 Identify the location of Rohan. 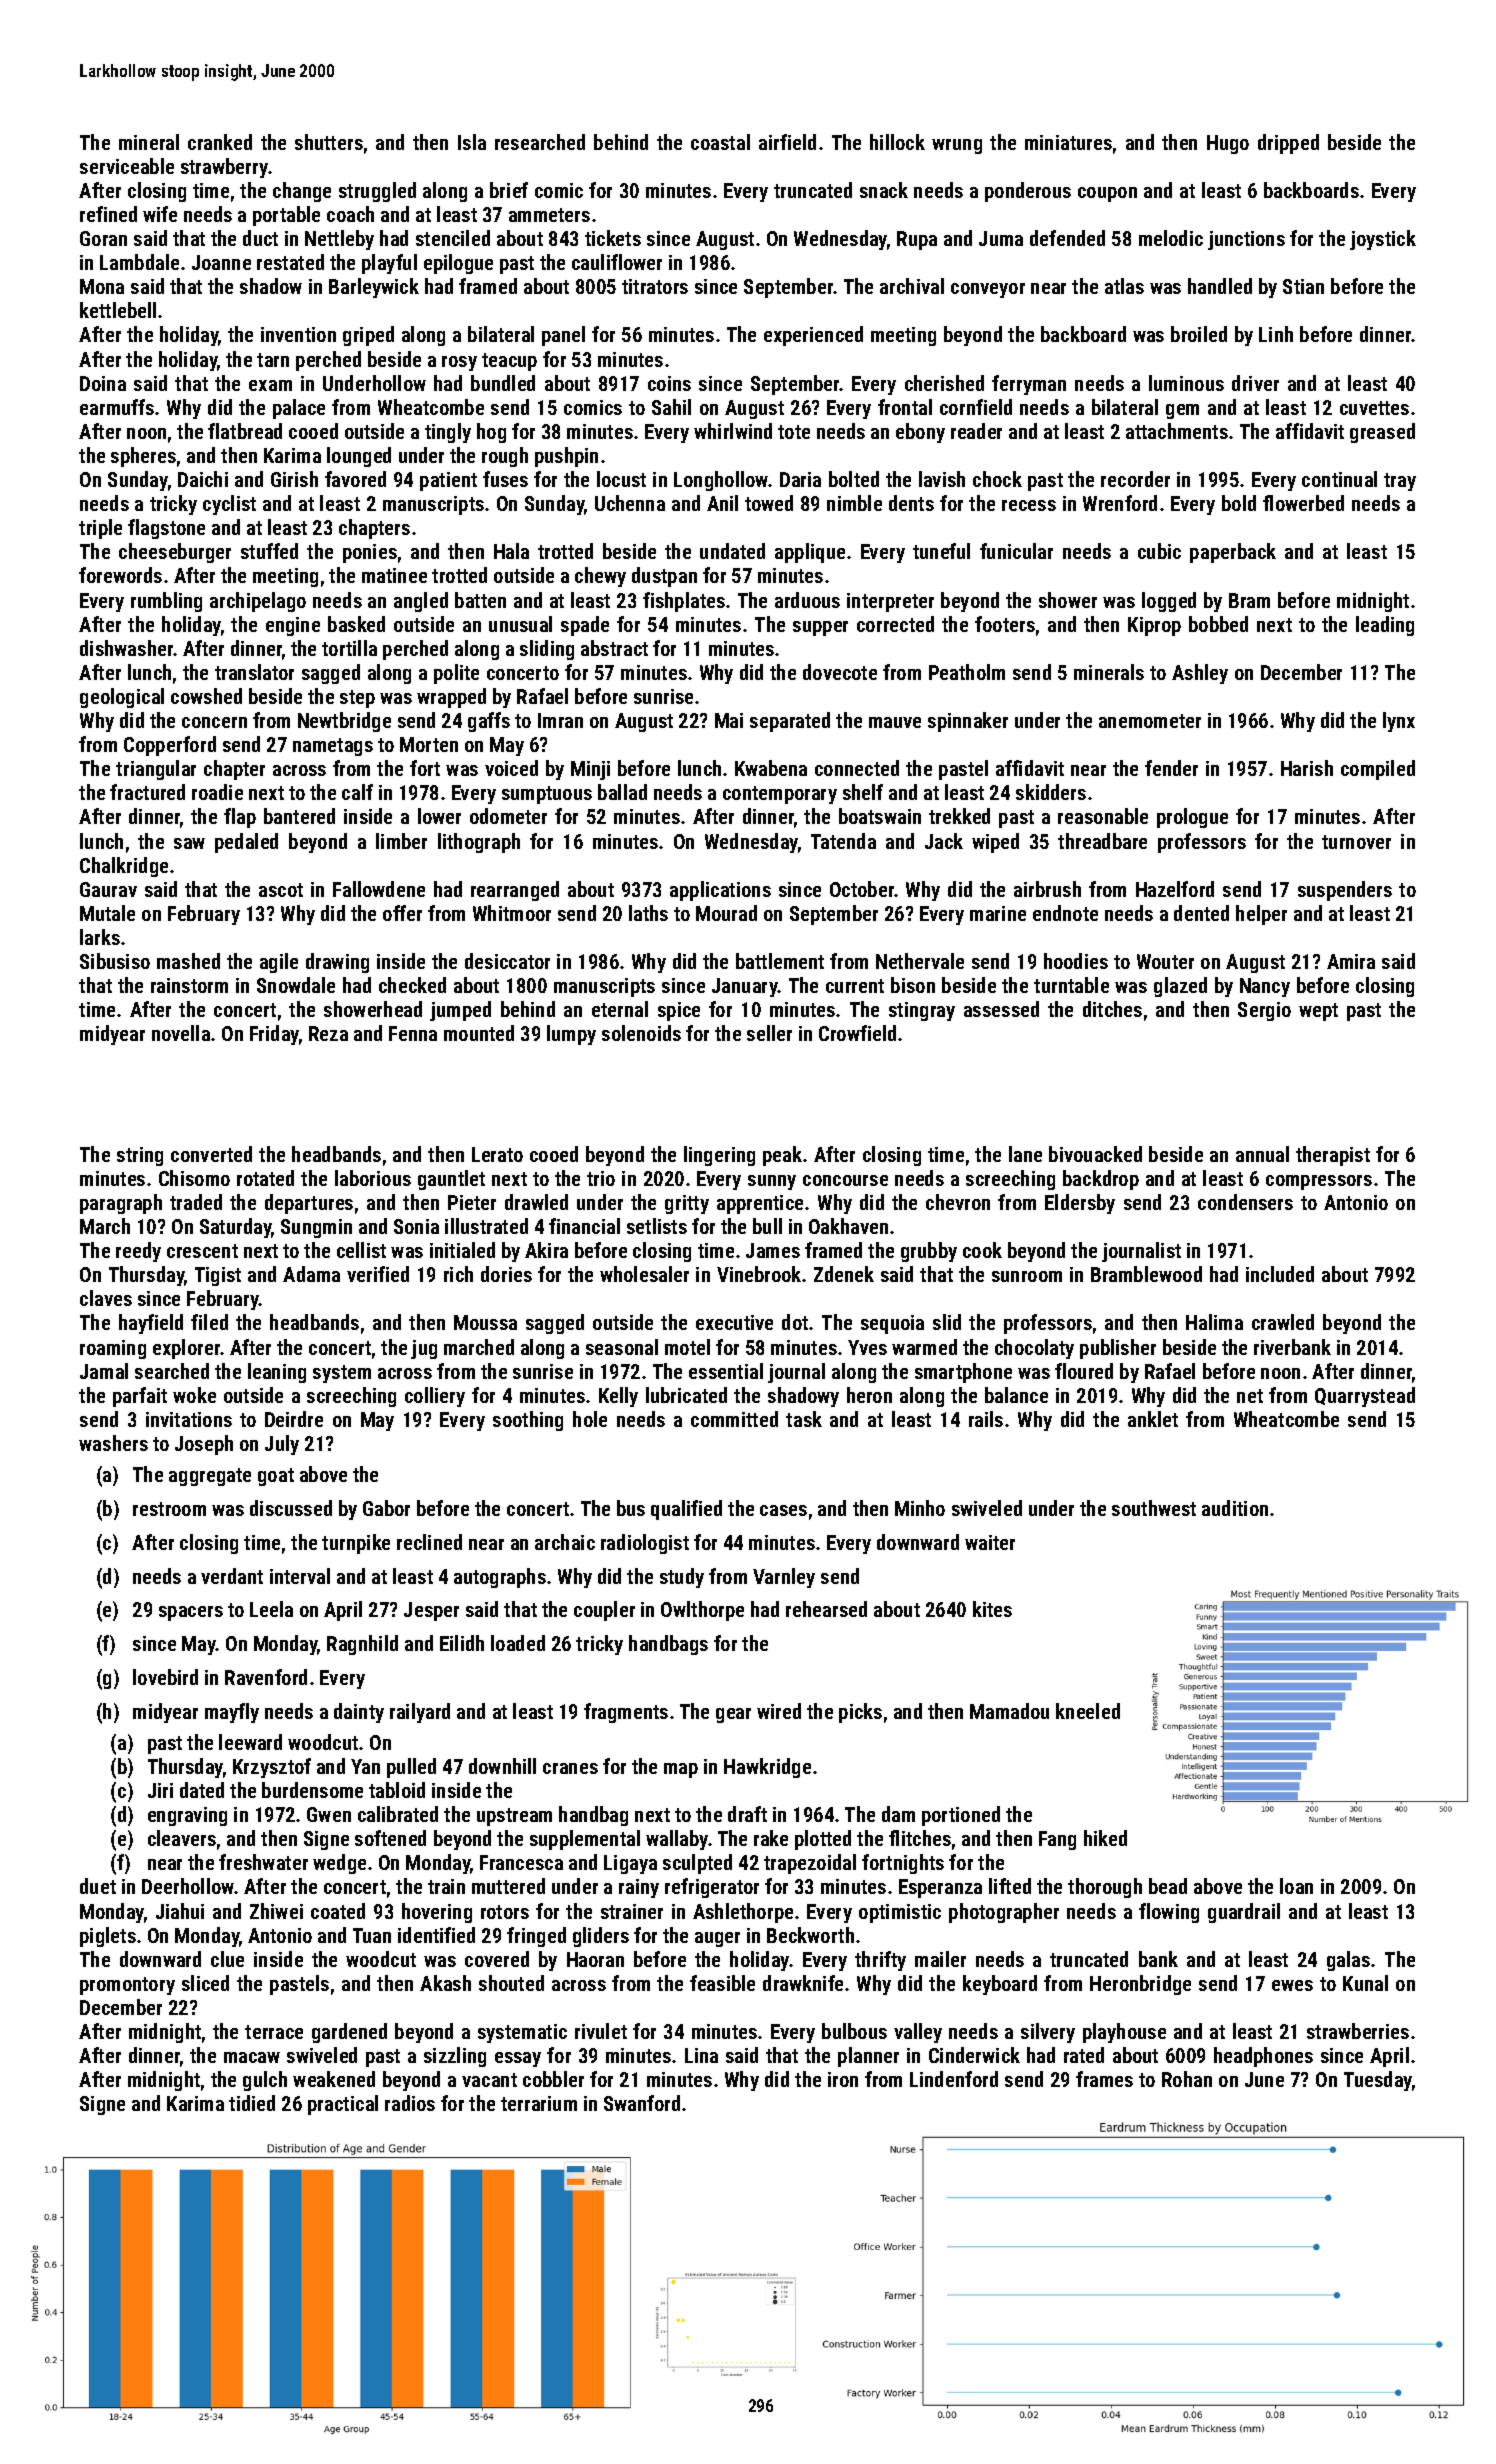
(1187, 2079).
